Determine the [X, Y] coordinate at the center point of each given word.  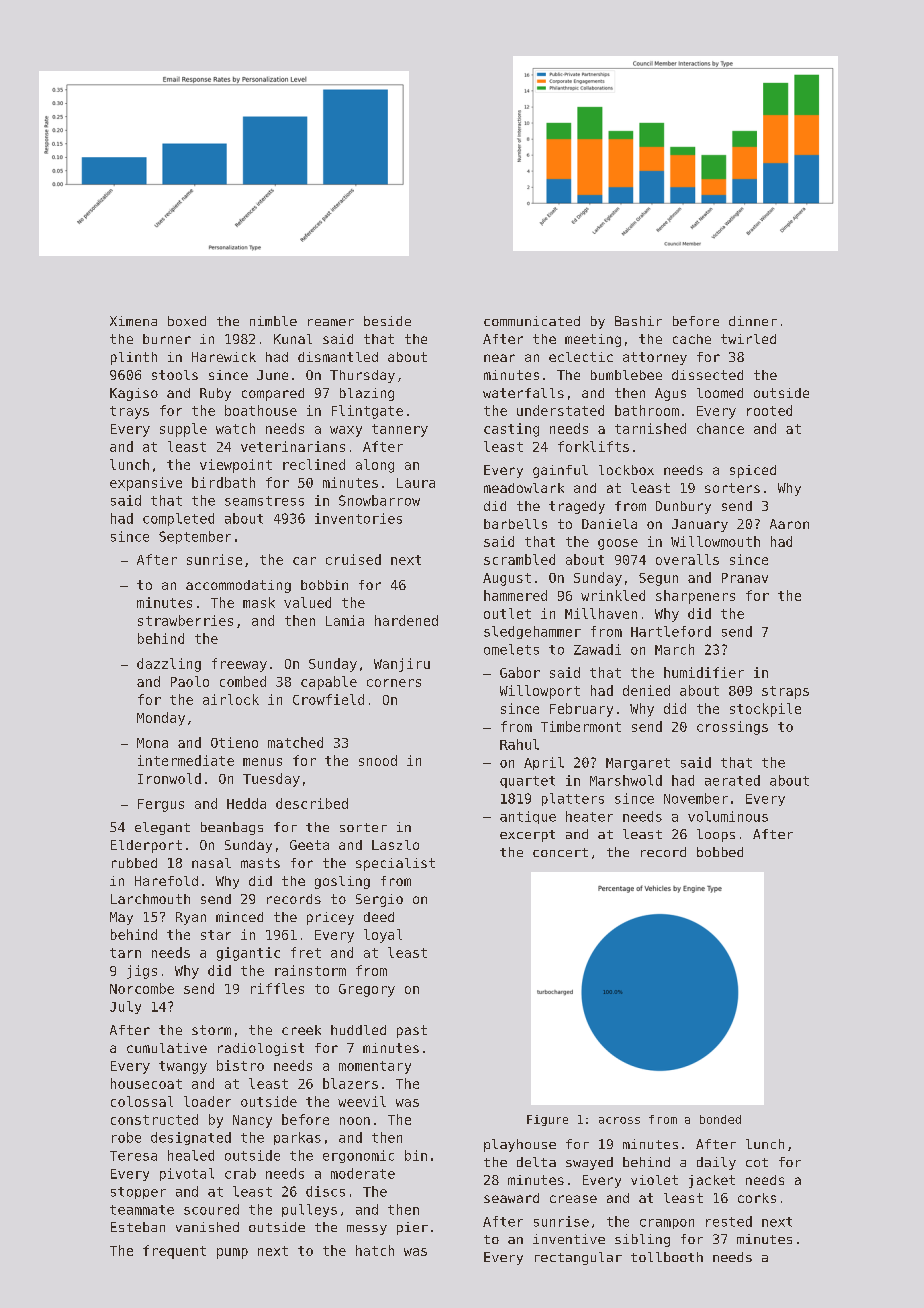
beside [387, 321]
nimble [273, 321]
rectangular [578, 1258]
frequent [174, 1252]
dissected [707, 375]
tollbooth [667, 1257]
